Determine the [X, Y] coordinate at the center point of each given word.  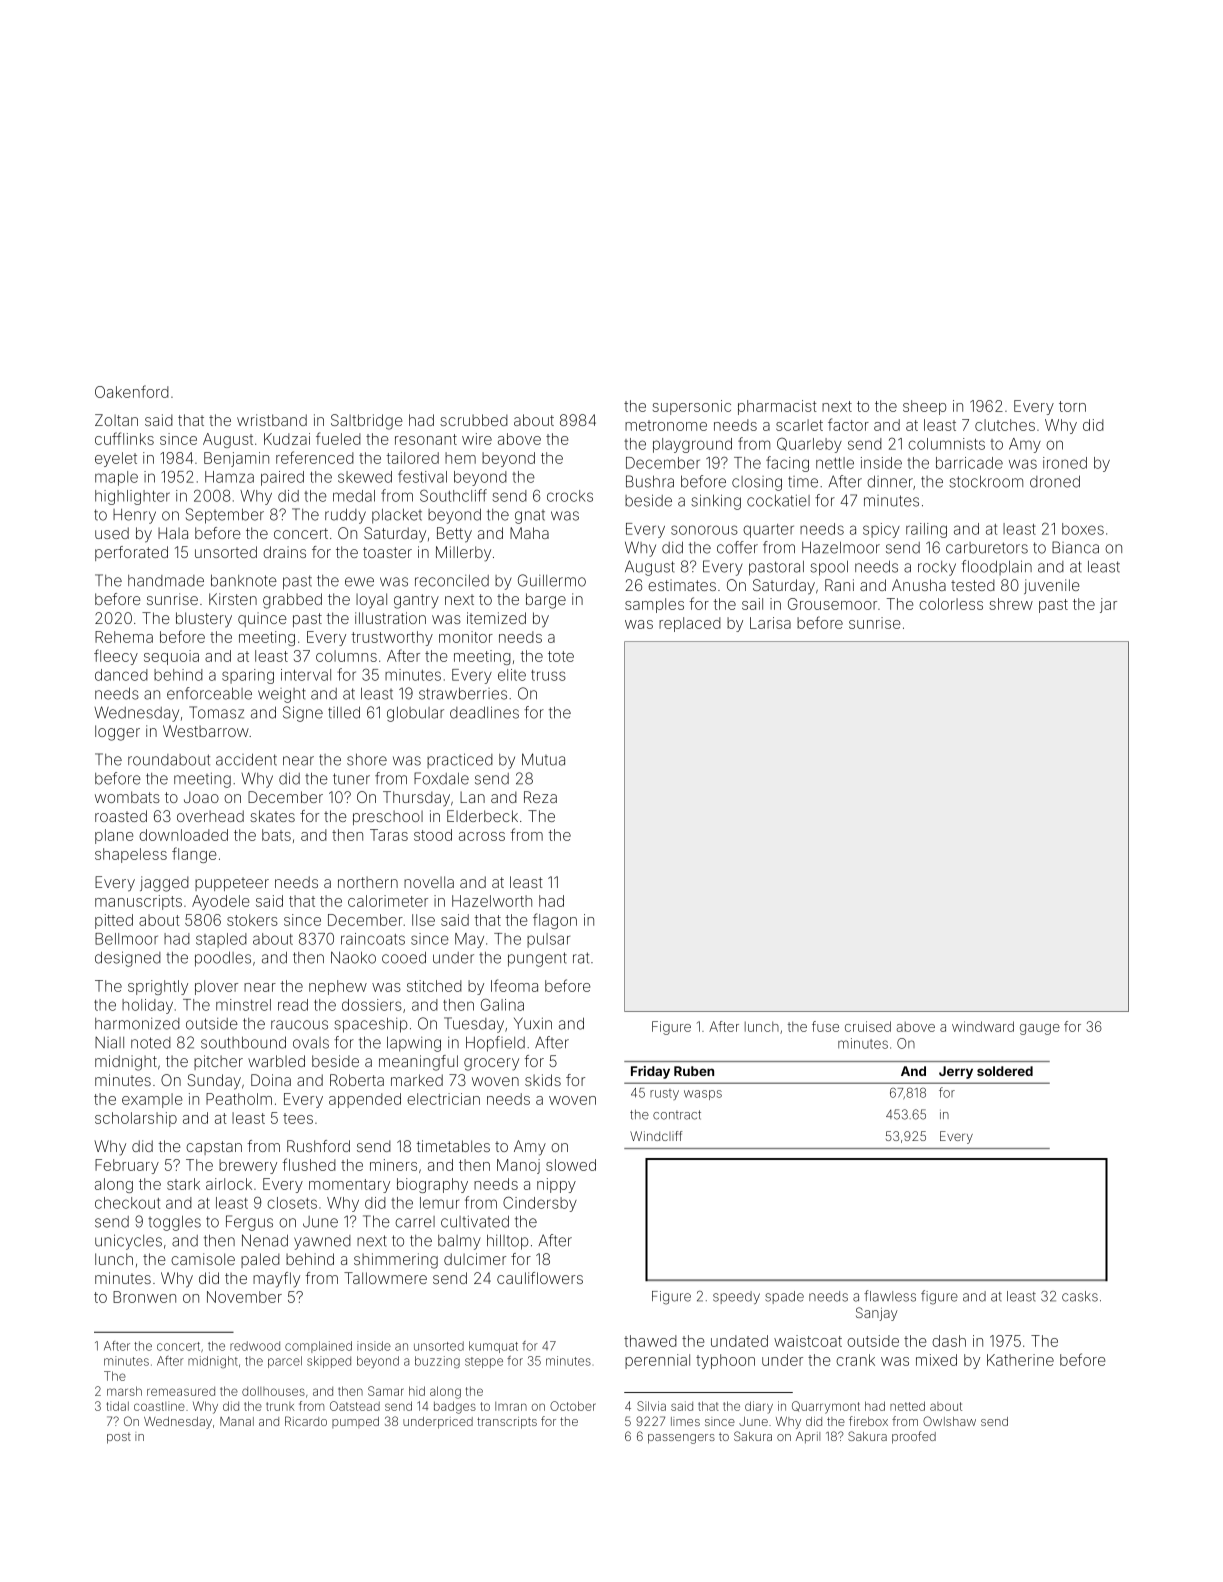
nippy [556, 1185]
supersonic [692, 407]
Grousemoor [832, 604]
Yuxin [533, 1023]
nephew [338, 987]
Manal [237, 1421]
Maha [529, 533]
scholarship [136, 1119]
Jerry [956, 1072]
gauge [1040, 1029]
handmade [166, 581]
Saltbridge [366, 422]
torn [1072, 406]
